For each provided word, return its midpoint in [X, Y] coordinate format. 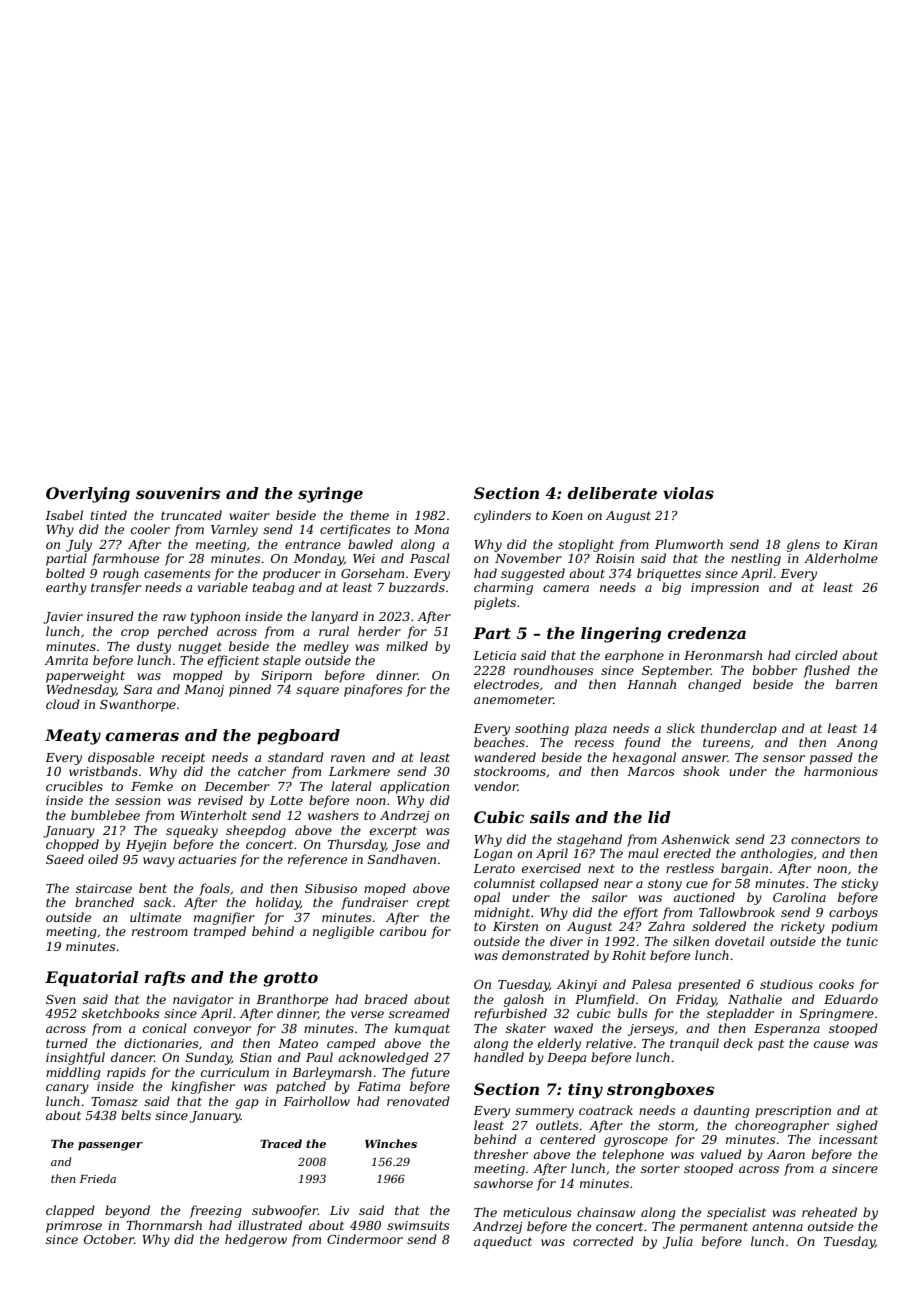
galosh [524, 1000]
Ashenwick [695, 839]
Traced [281, 1143]
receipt [183, 759]
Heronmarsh [723, 655]
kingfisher [203, 1087]
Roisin [614, 558]
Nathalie [755, 999]
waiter [249, 515]
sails [550, 817]
